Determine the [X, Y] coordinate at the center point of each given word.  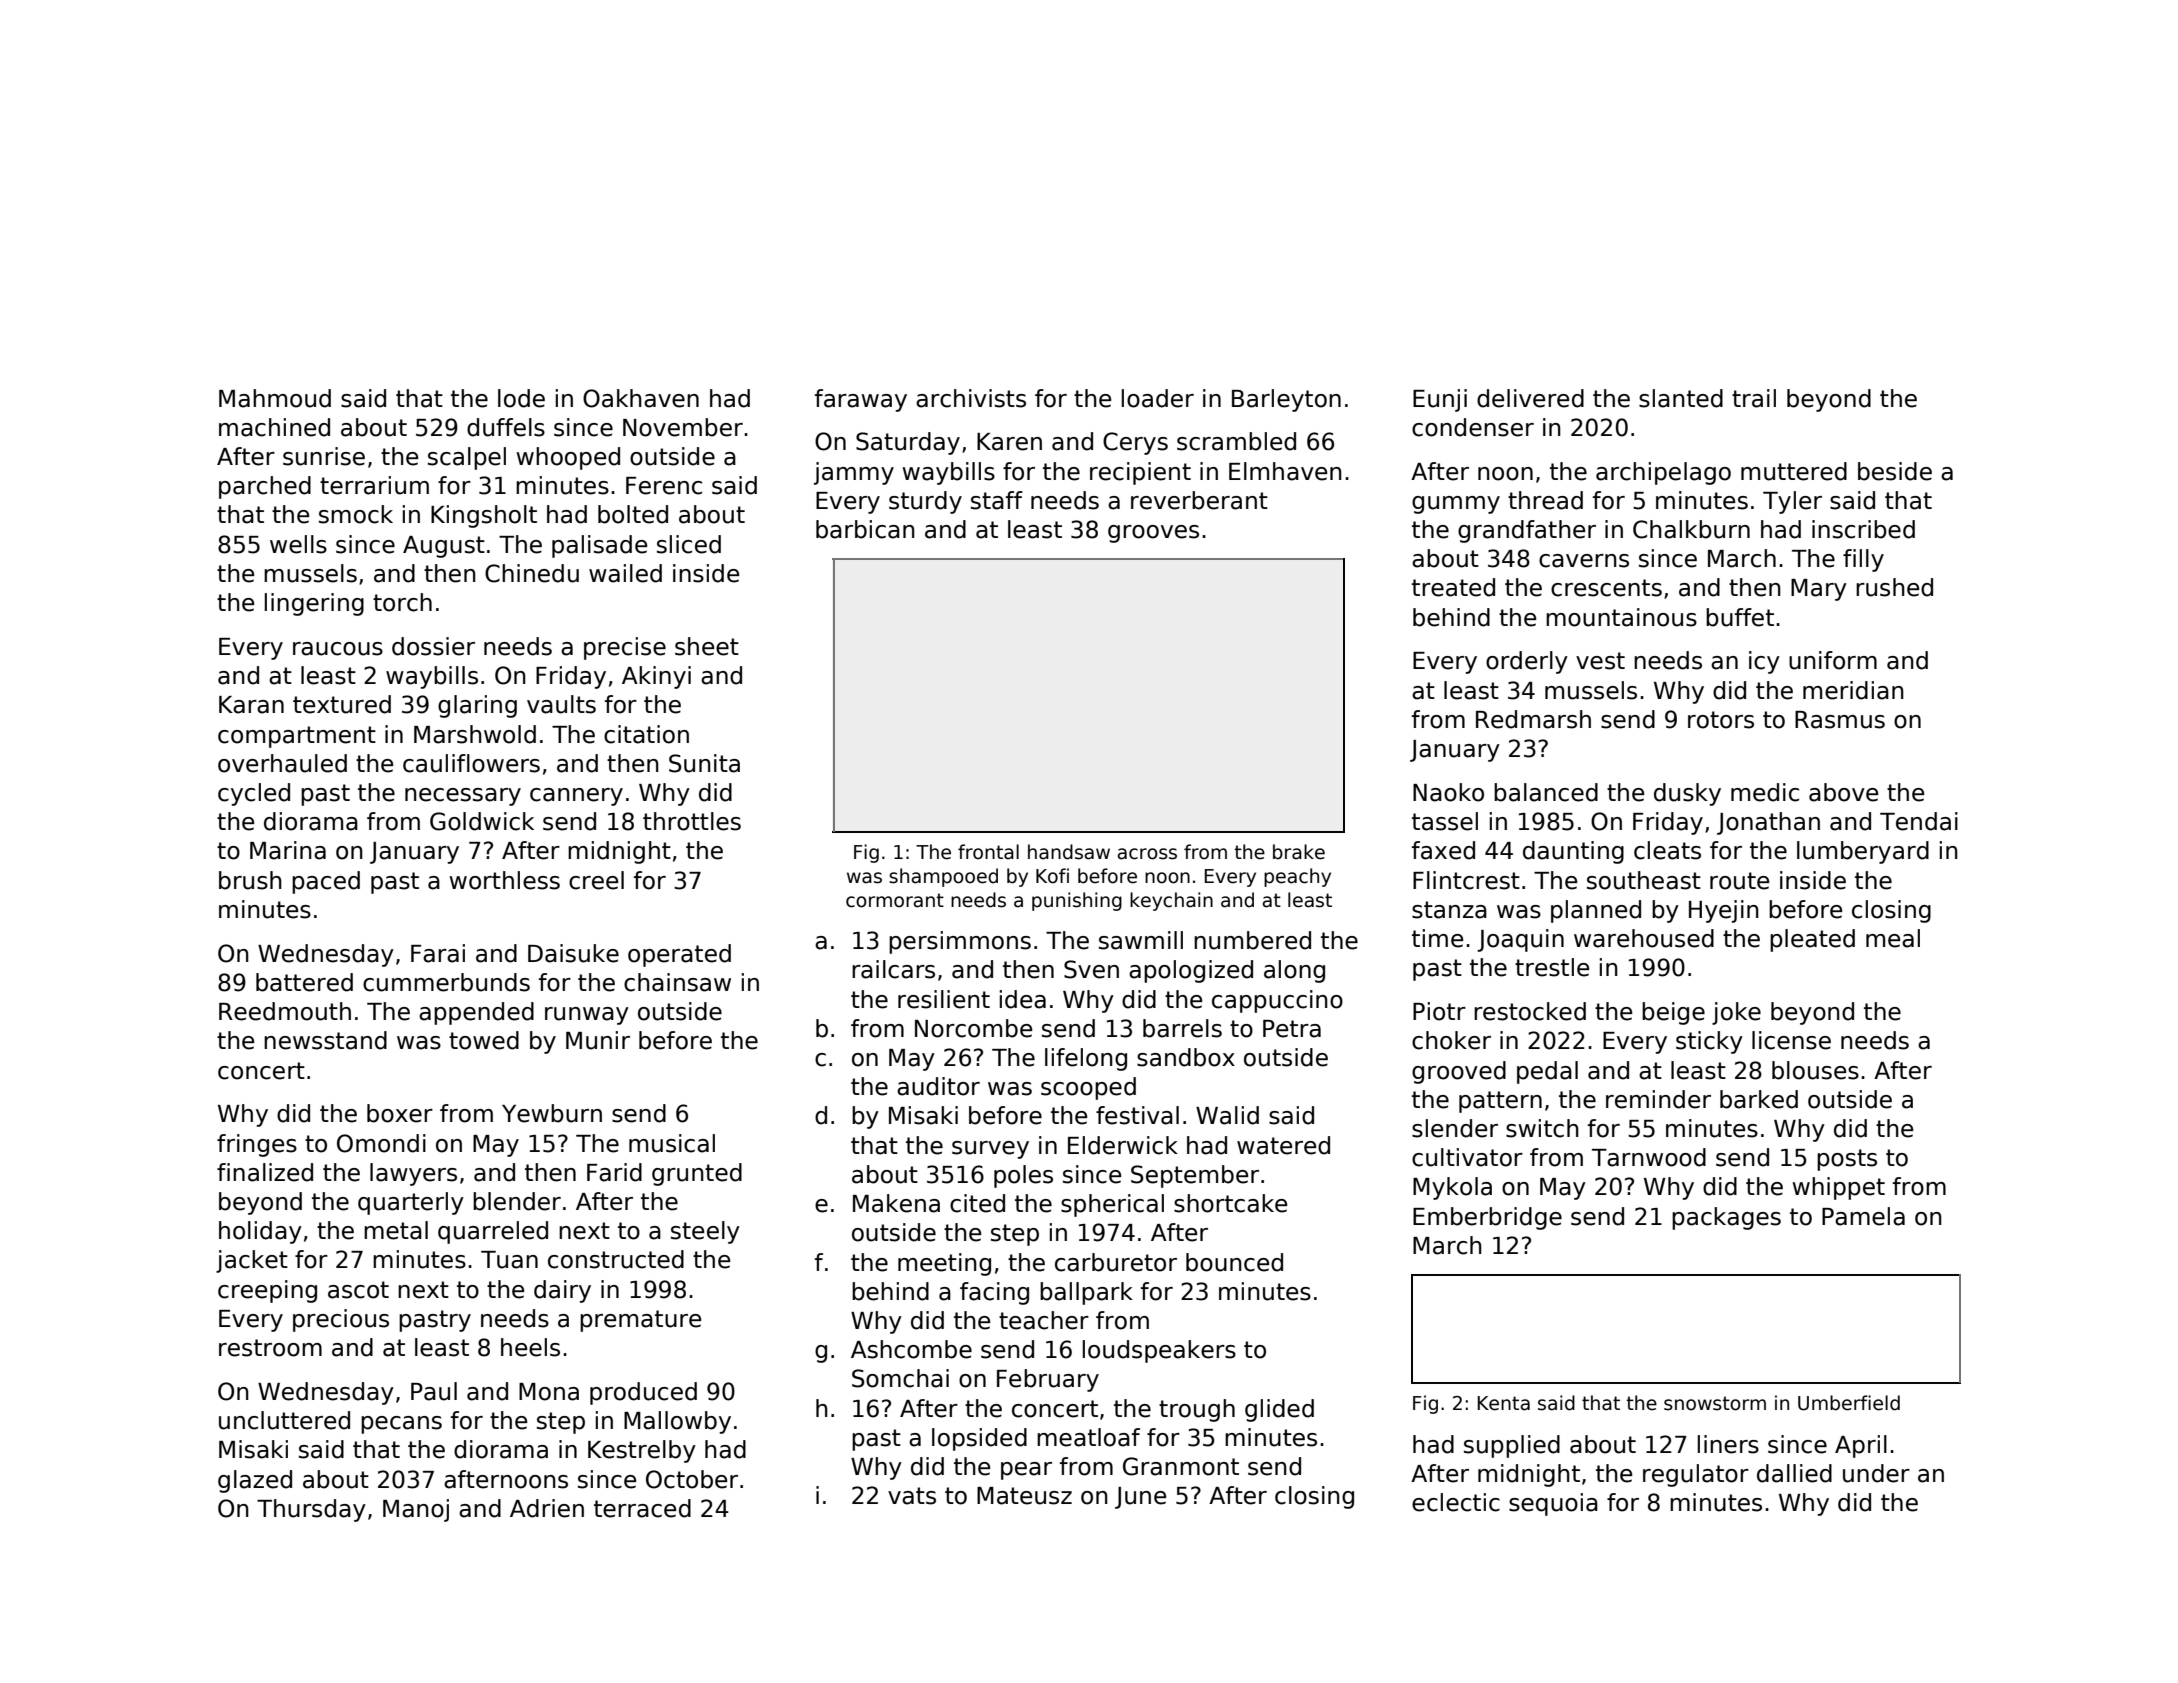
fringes [257, 1145]
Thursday [311, 1510]
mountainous [1621, 617]
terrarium [374, 485]
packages [1726, 1218]
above [1843, 792]
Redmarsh [1533, 719]
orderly [1527, 662]
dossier [433, 646]
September [1195, 1176]
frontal [988, 852]
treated [1453, 587]
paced [326, 882]
